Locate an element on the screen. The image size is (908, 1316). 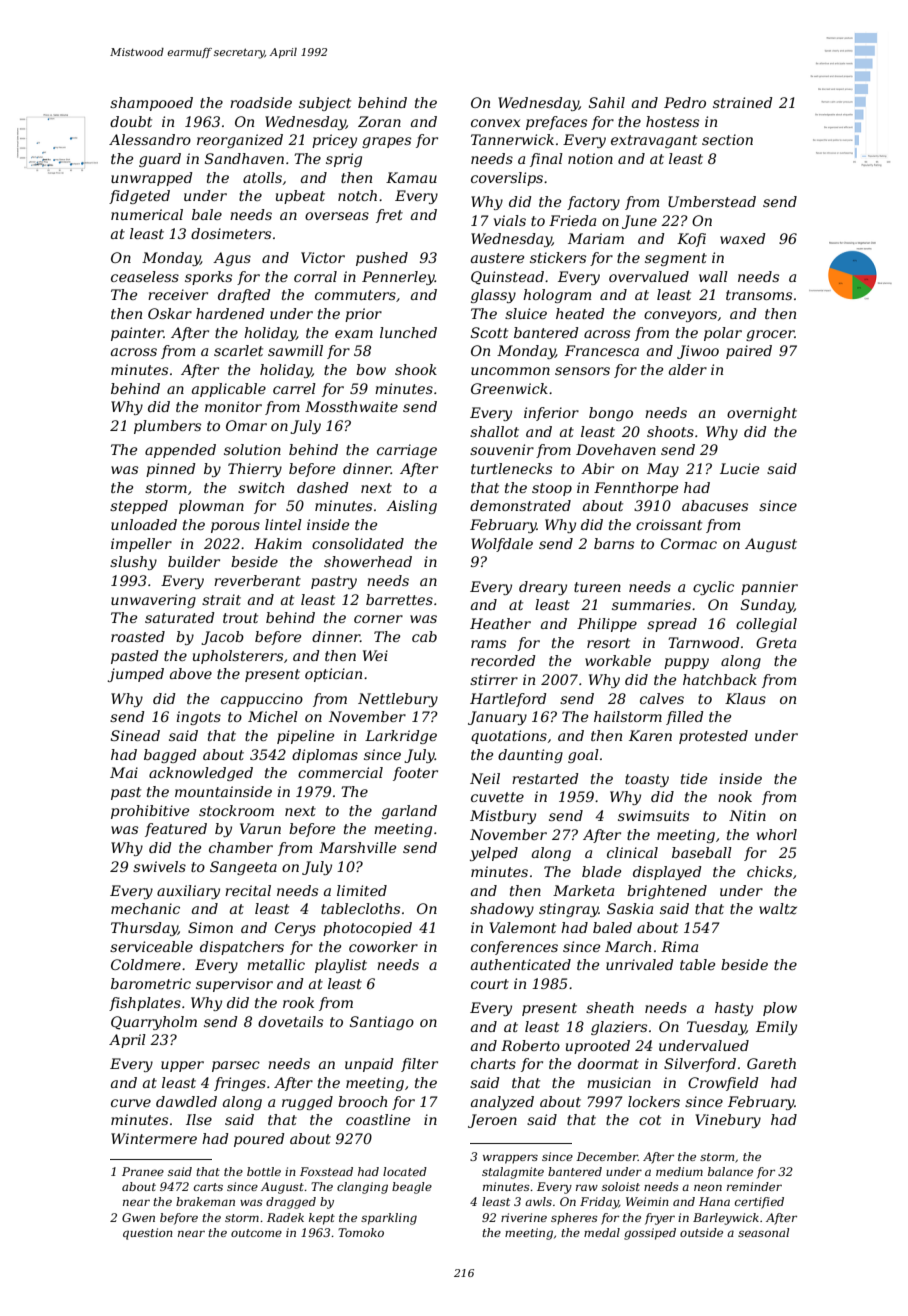
swivels is located at coordinates (159, 866).
